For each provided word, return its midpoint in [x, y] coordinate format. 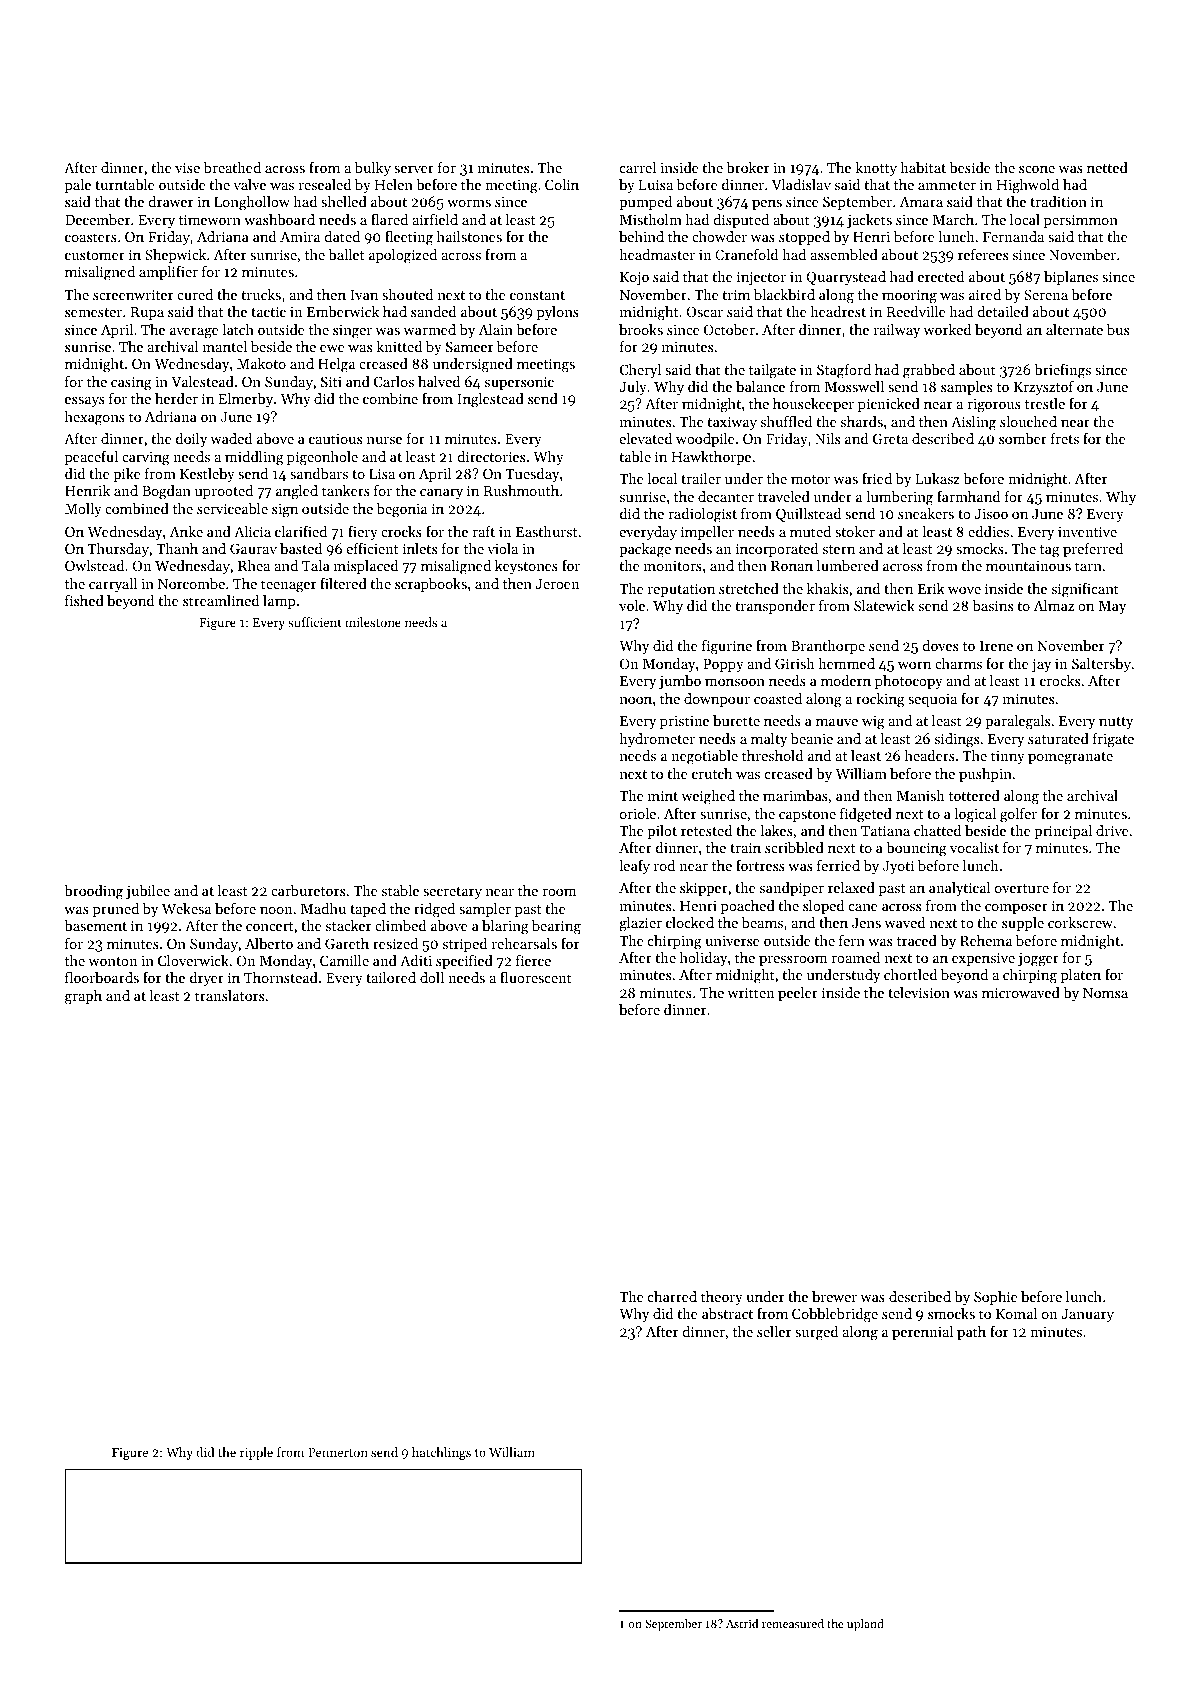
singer [352, 332]
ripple [256, 1453]
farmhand [968, 496]
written [750, 992]
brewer [834, 1296]
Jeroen [557, 584]
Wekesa [186, 908]
